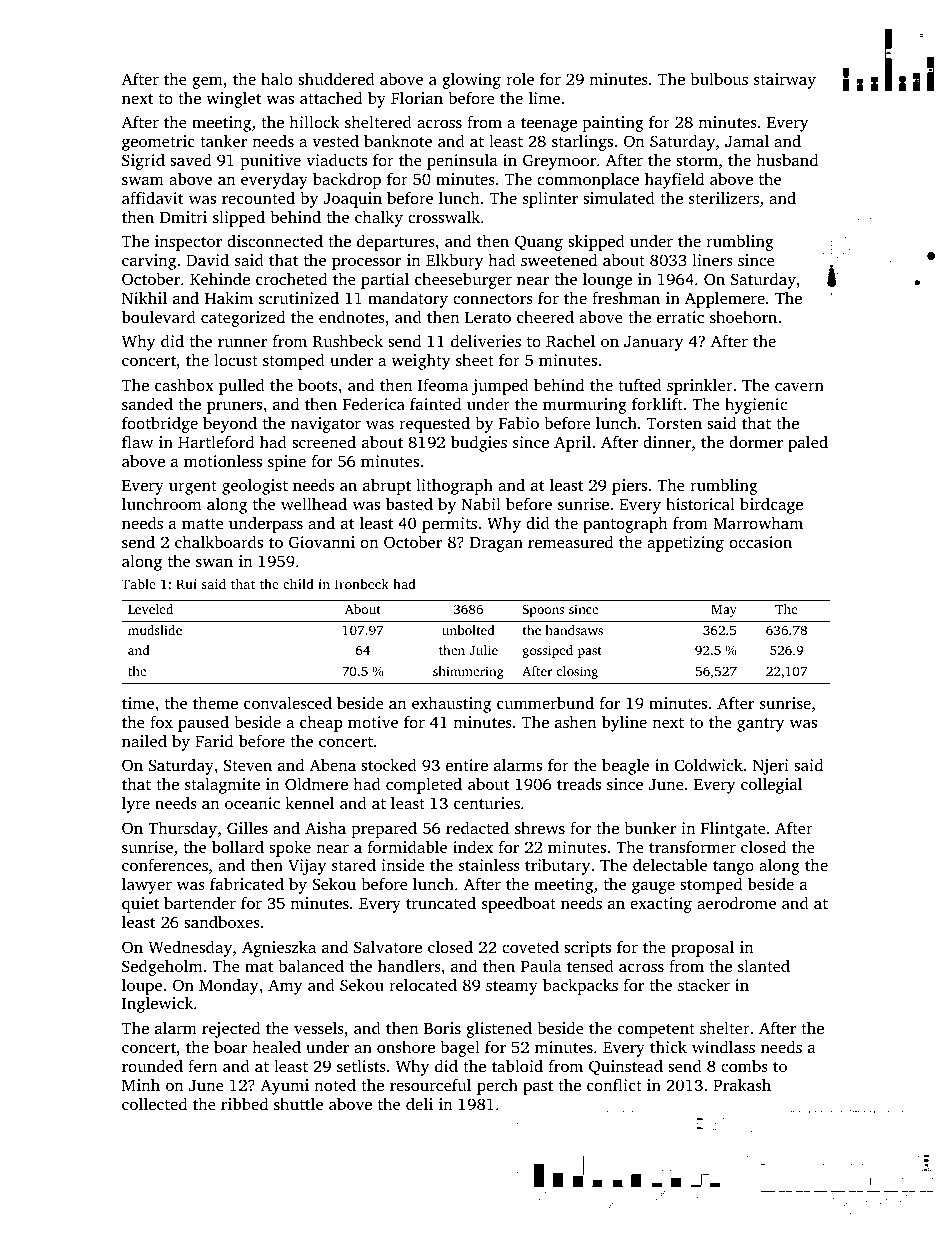  Describe the element at coordinates (154, 1103) in the page. I see `collected` at that location.
